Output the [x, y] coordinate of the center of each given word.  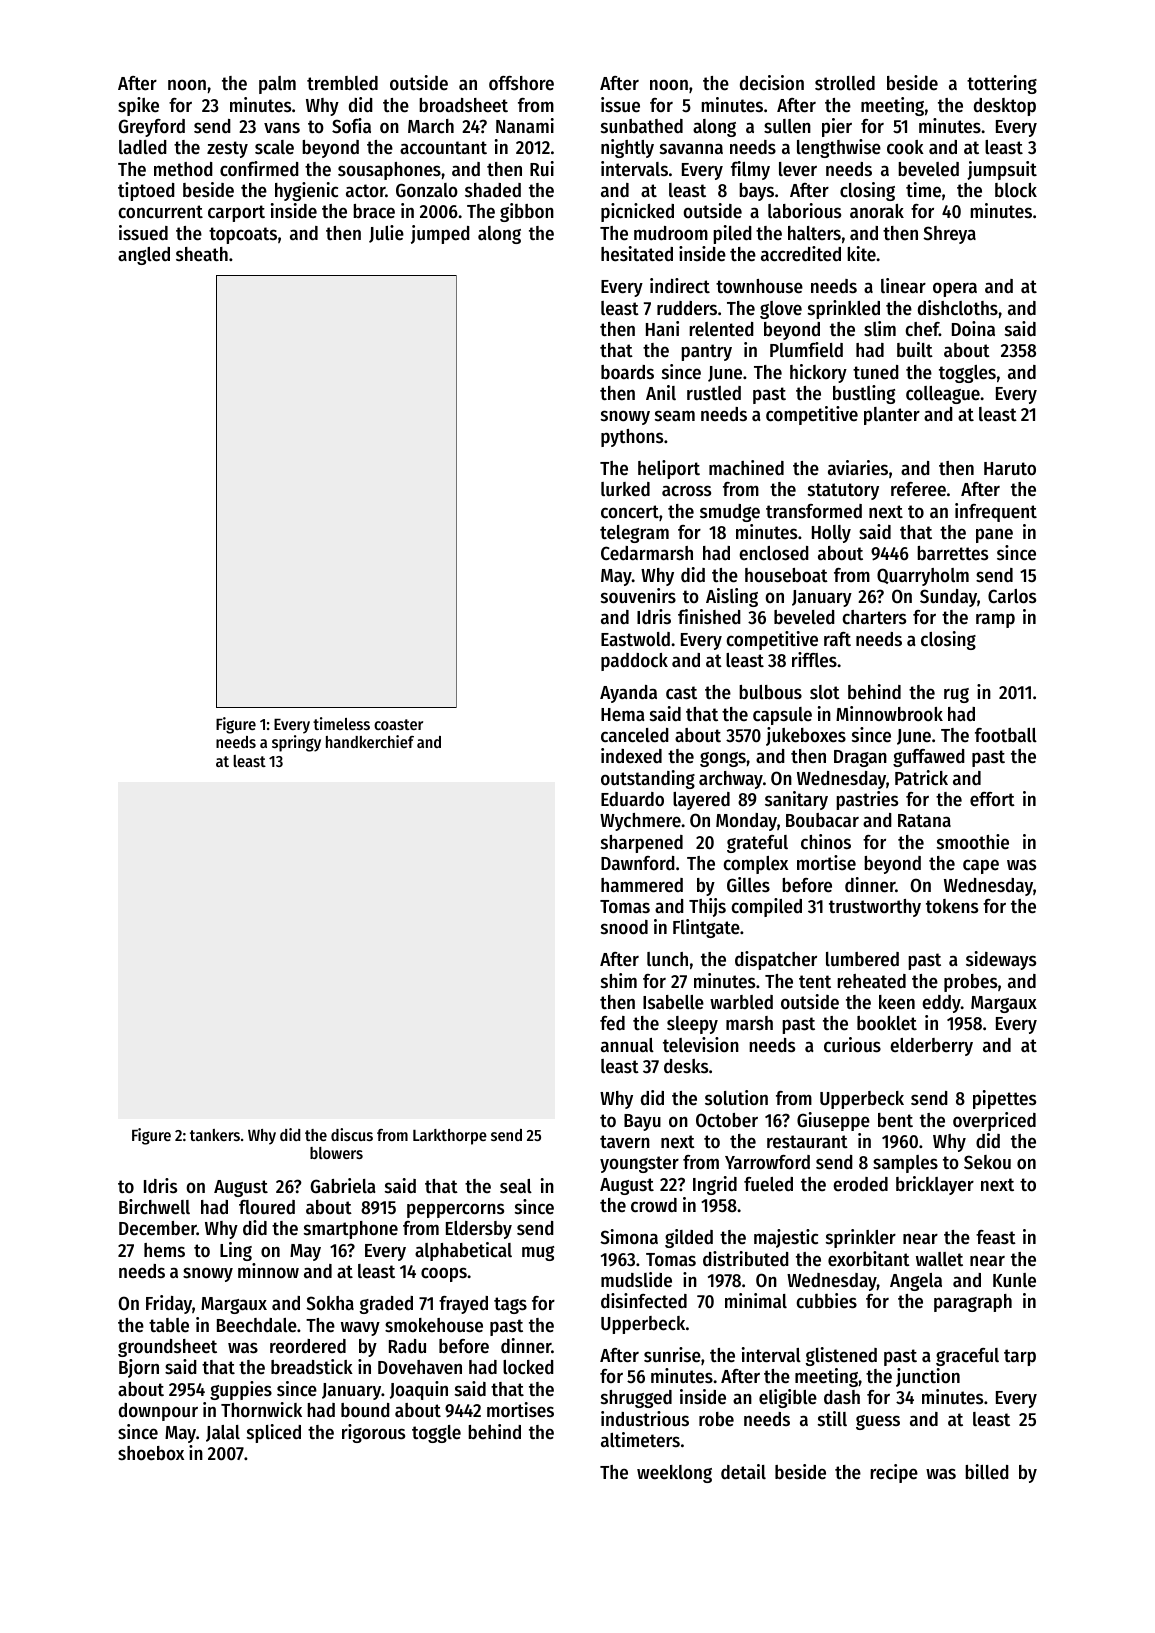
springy [296, 743]
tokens [952, 906]
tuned [876, 372]
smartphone [351, 1230]
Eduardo [632, 799]
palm [277, 85]
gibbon [527, 212]
